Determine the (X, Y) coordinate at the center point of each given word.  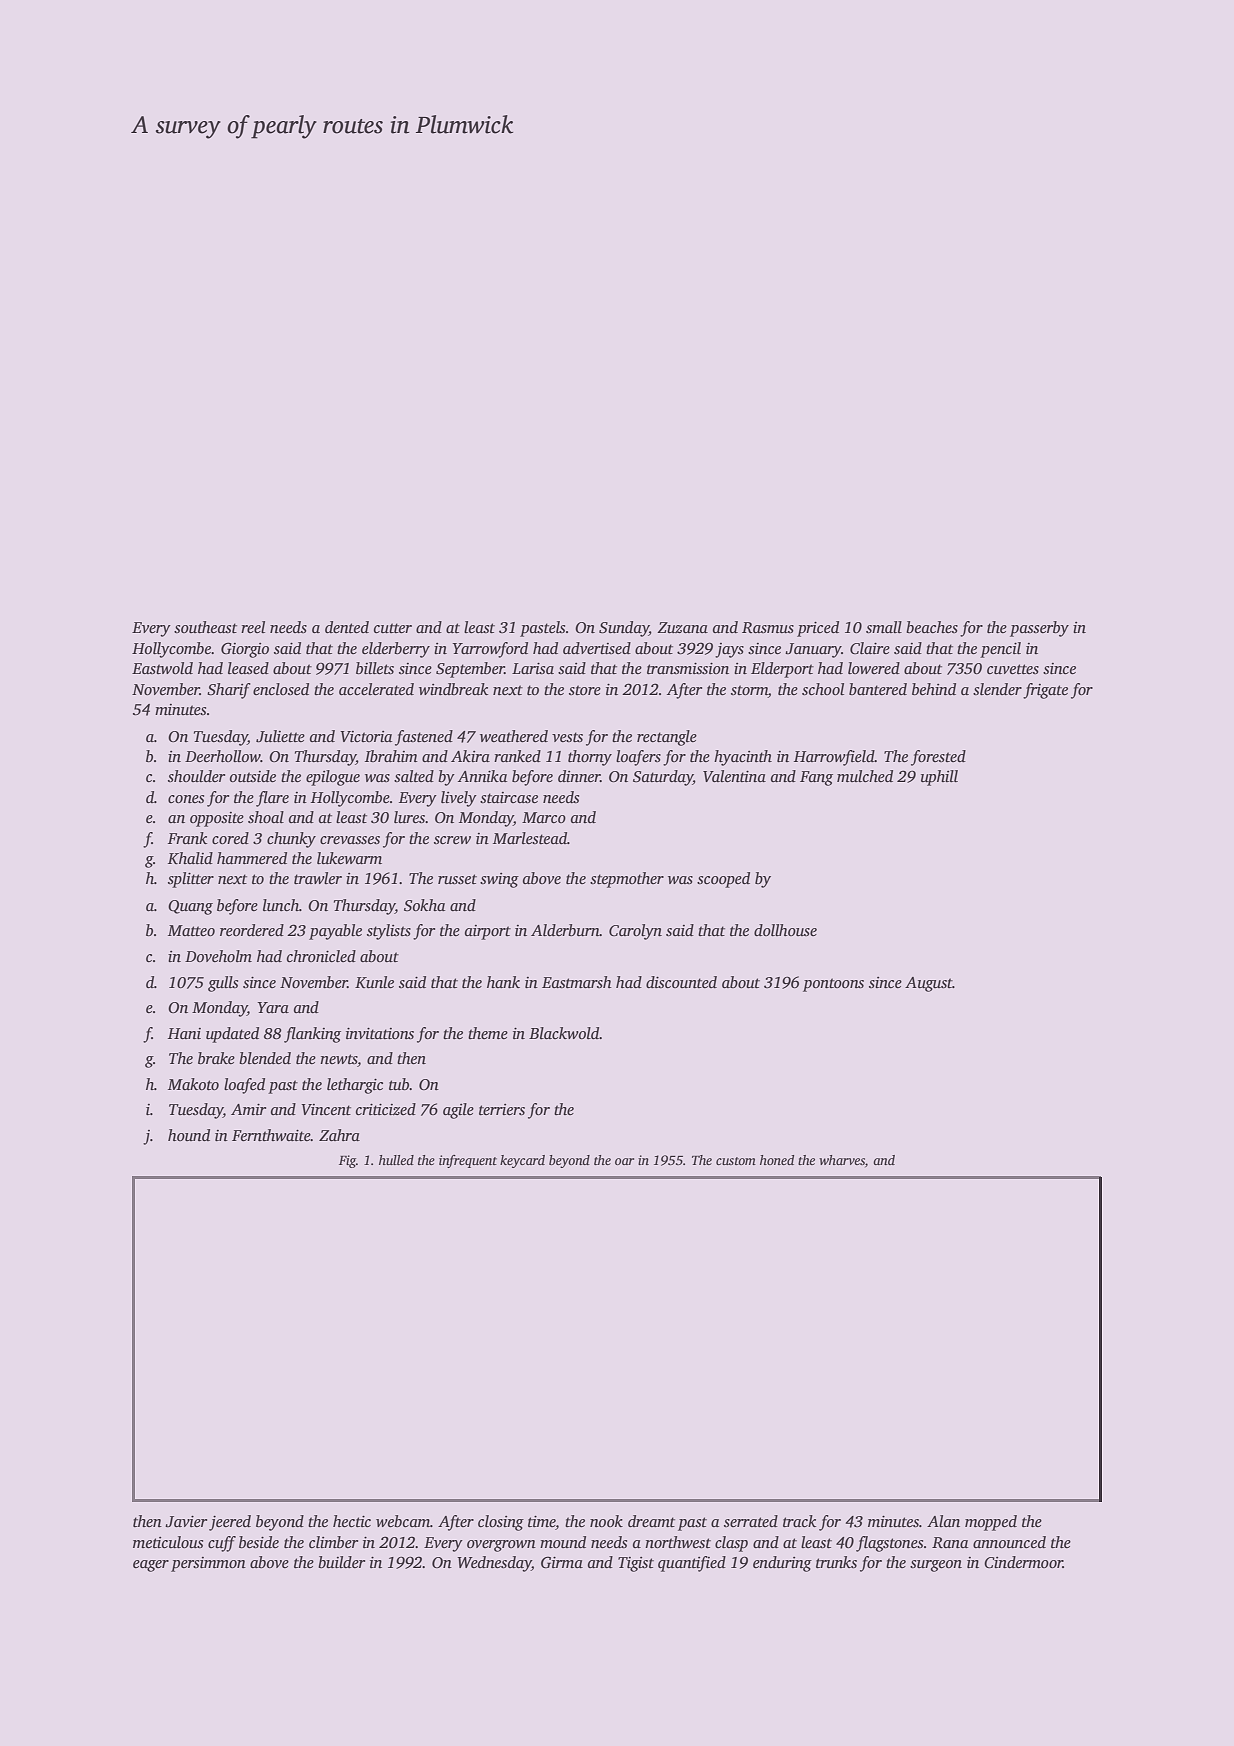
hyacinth (743, 758)
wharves (842, 1160)
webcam (403, 1521)
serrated (751, 1521)
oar (624, 1161)
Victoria (366, 736)
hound (189, 1135)
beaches (932, 627)
